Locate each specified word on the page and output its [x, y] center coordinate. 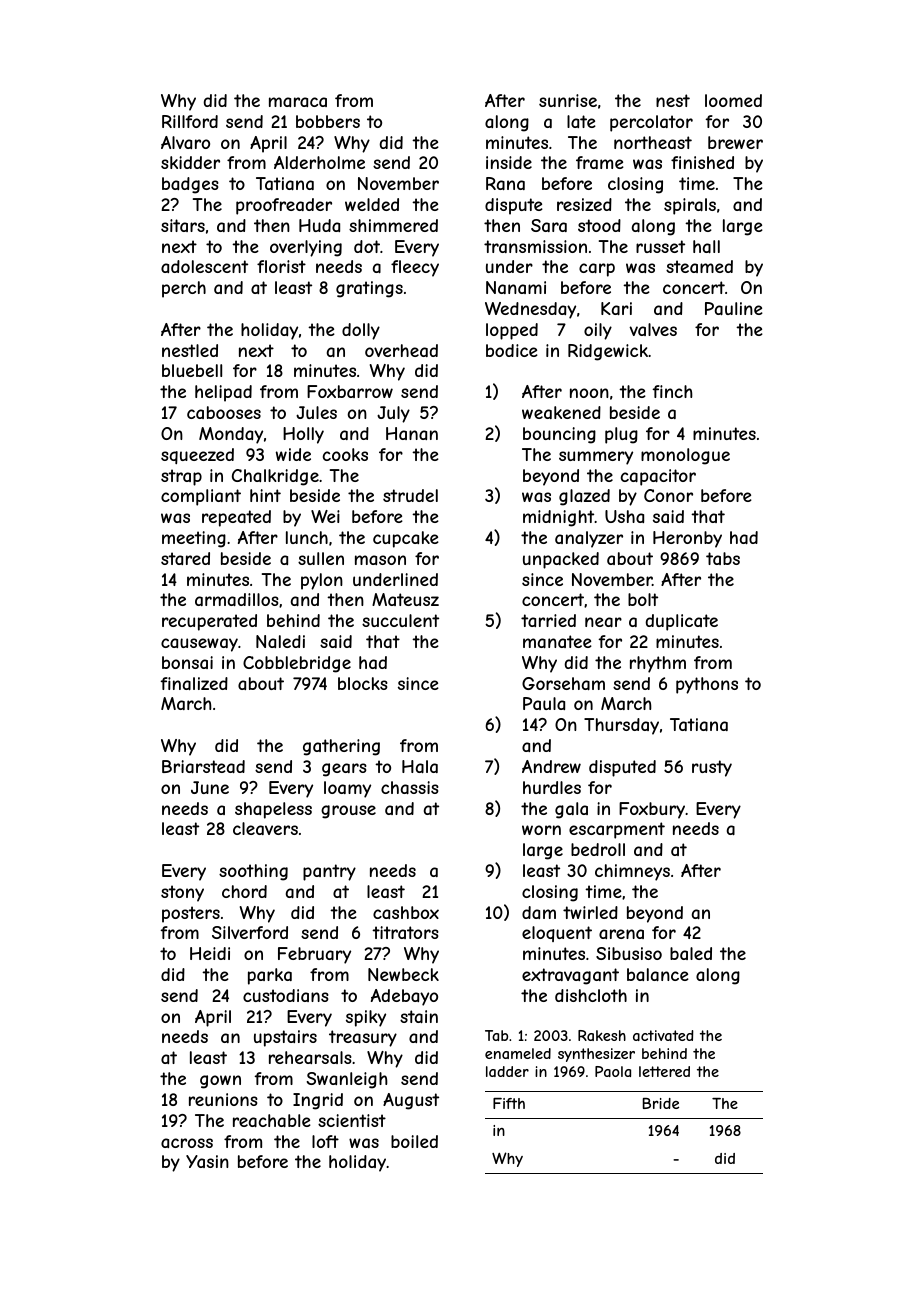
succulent [400, 620]
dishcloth [591, 995]
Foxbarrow [350, 391]
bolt [643, 599]
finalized [194, 683]
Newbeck [403, 974]
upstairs [285, 1038]
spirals [690, 206]
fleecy [415, 268]
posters [191, 914]
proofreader [284, 206]
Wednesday [530, 310]
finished [702, 162]
